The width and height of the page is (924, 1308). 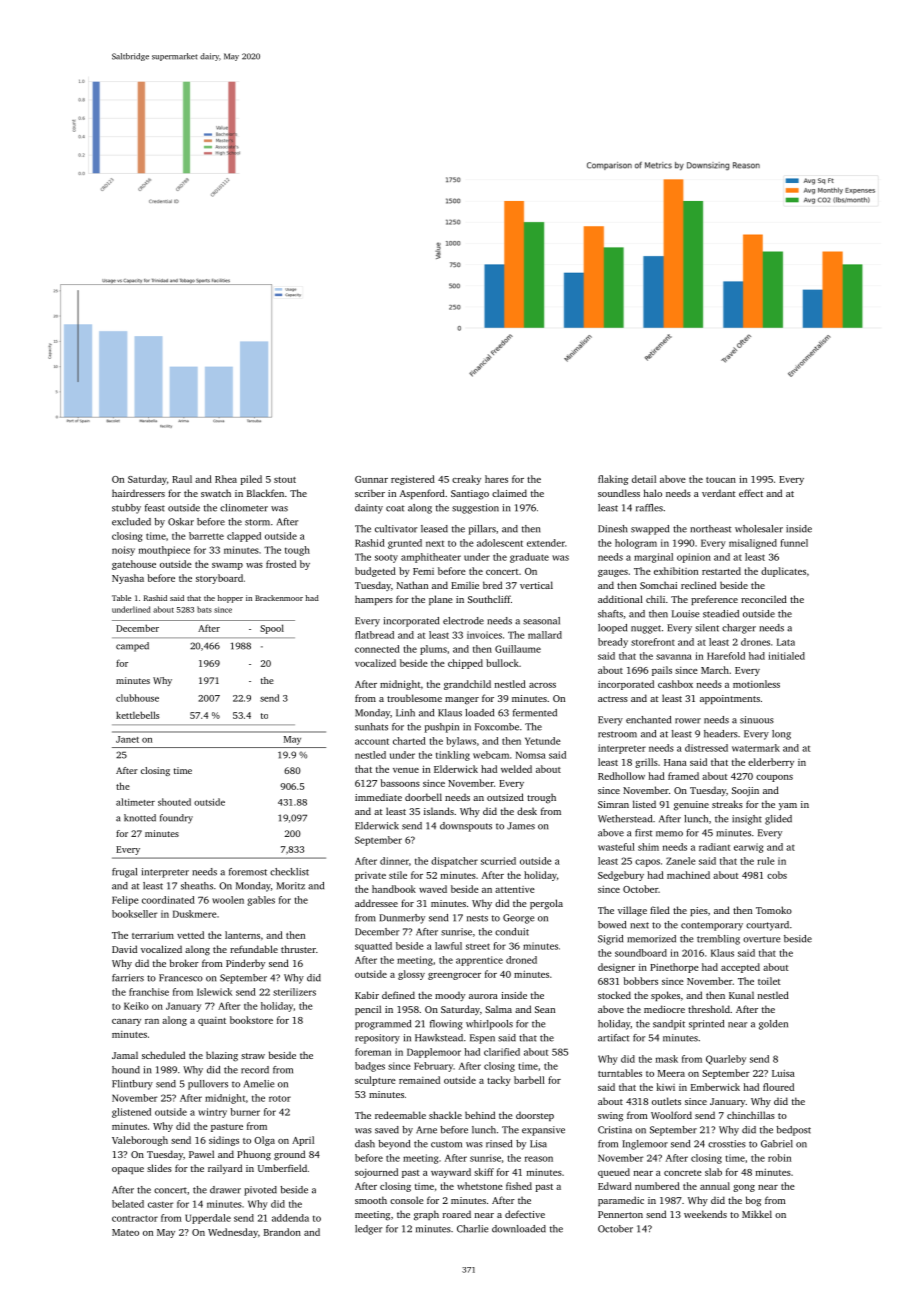 I want to click on filed, so click(x=660, y=910).
